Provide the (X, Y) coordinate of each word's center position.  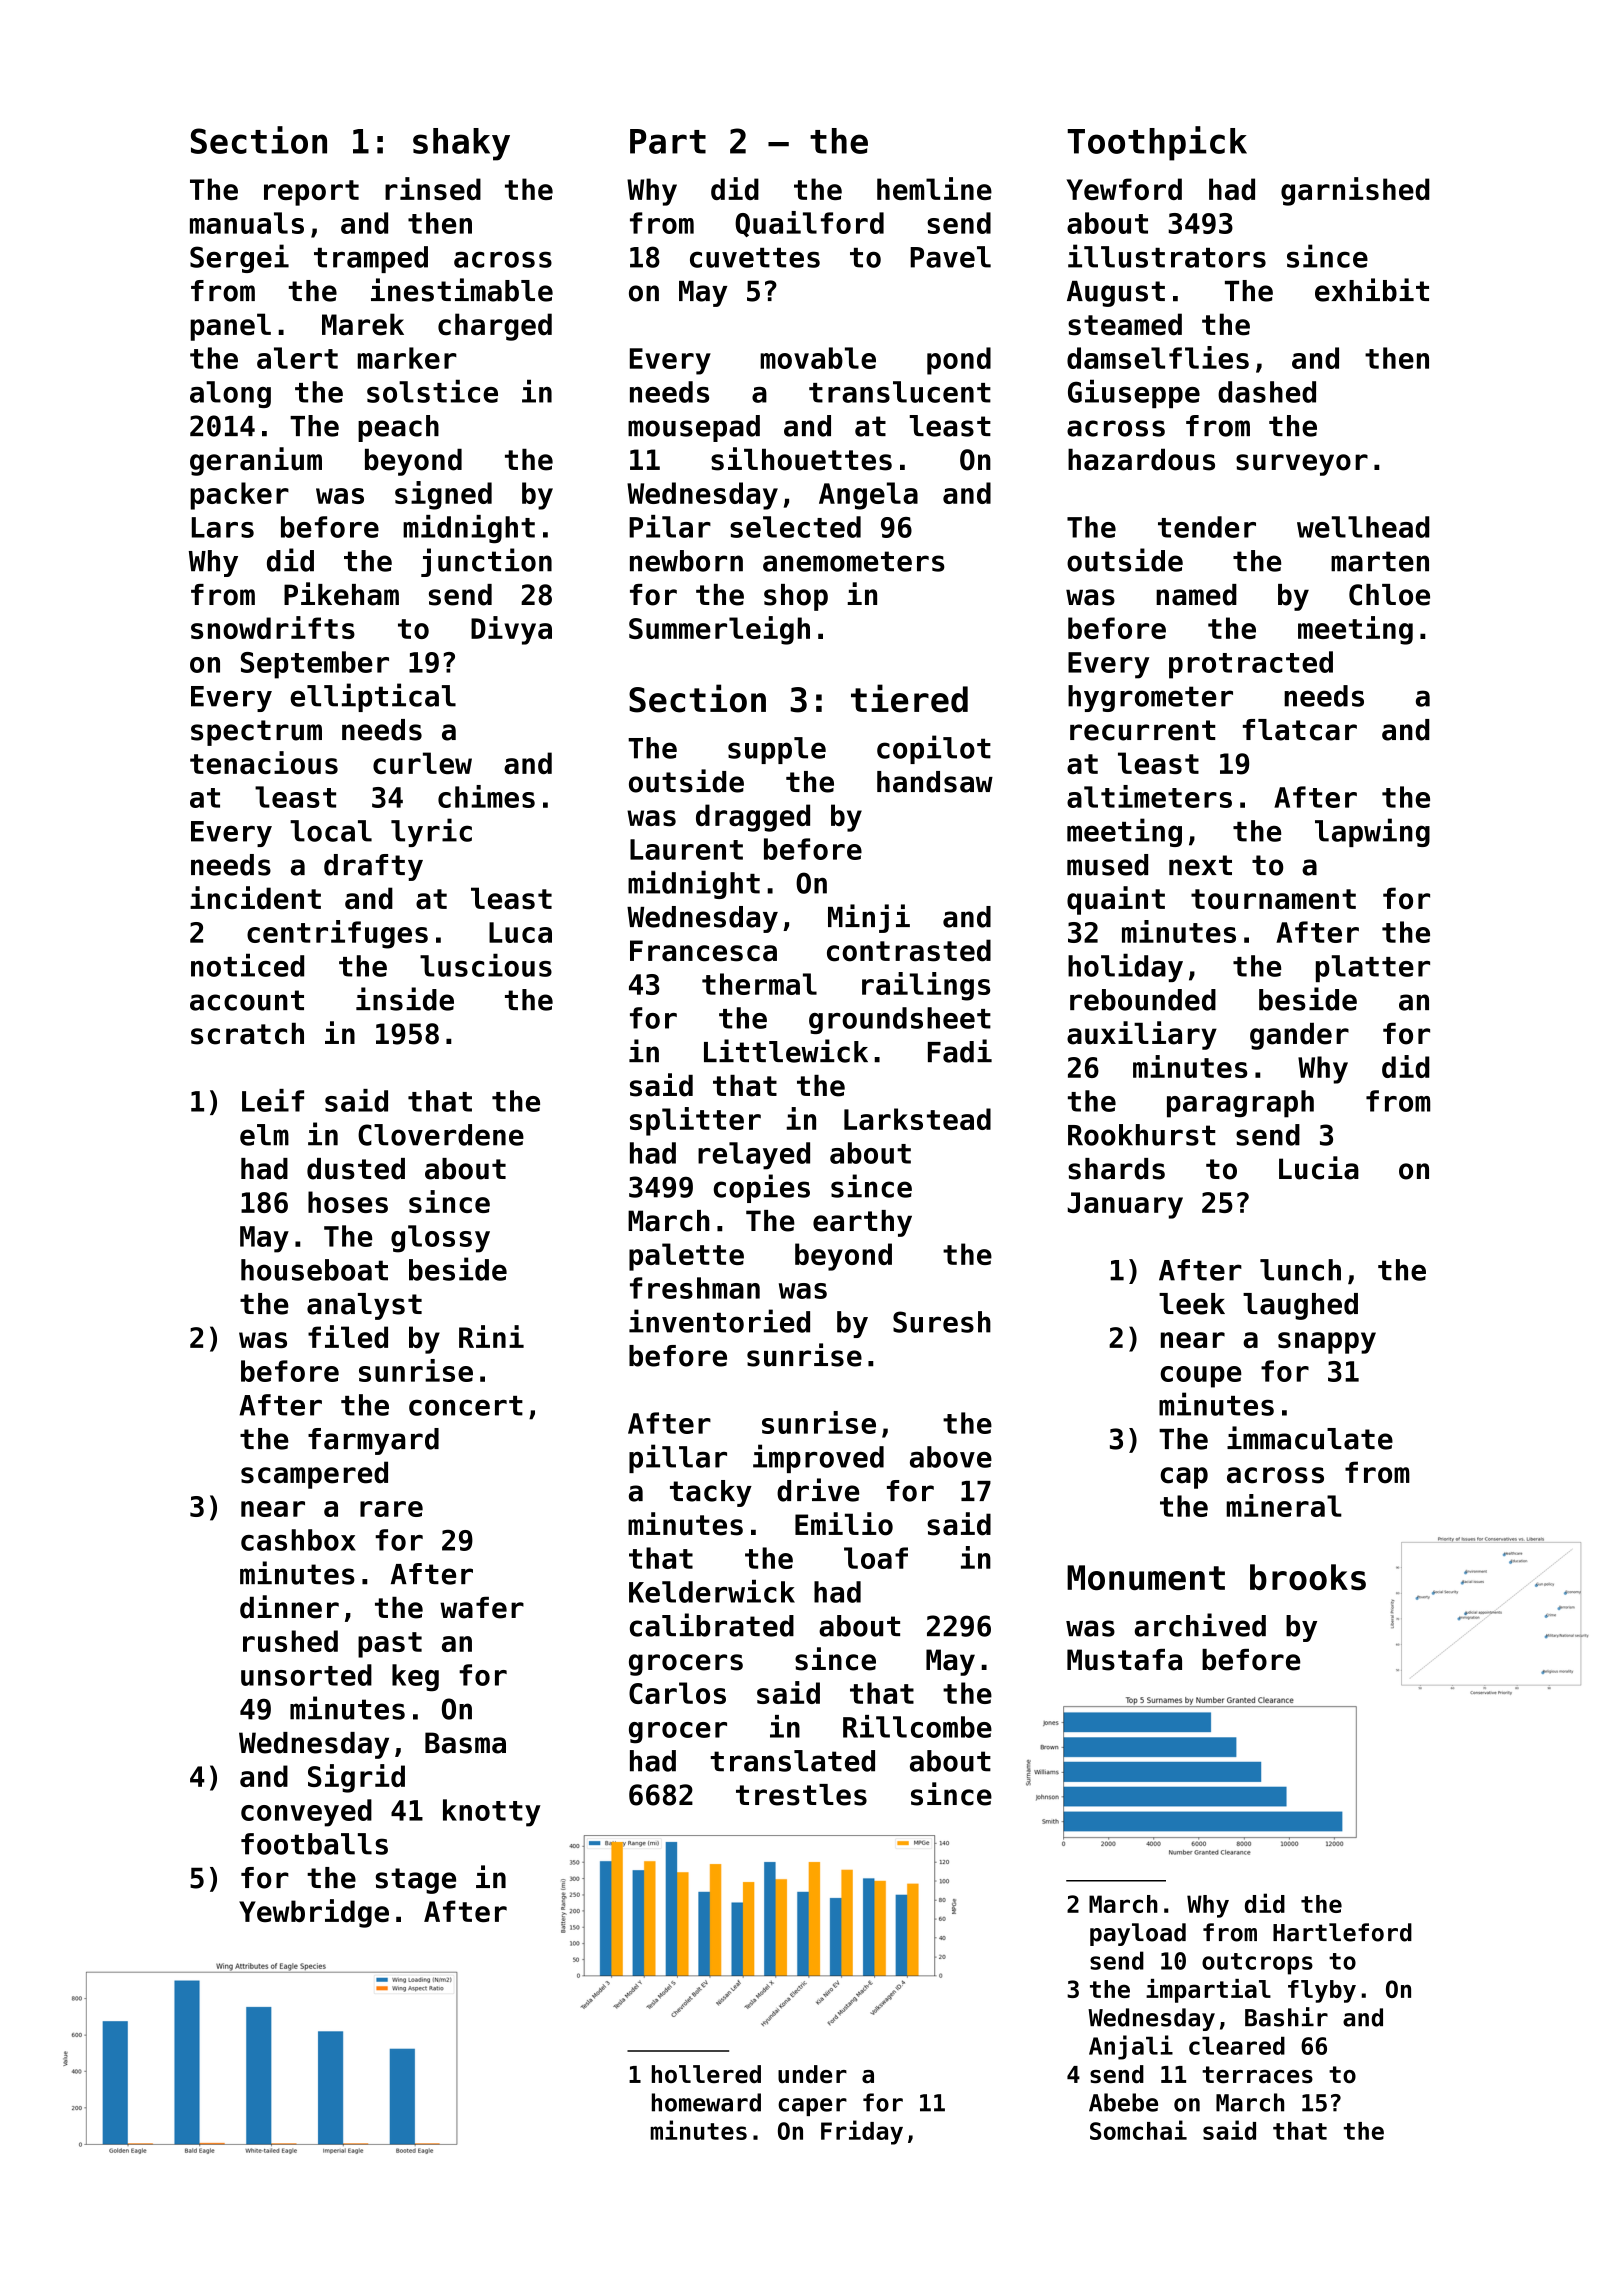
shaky (461, 144)
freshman (695, 1288)
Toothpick (1157, 143)
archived (1200, 1625)
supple (777, 750)
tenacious (264, 762)
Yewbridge (314, 1913)
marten (1380, 561)
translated (793, 1761)
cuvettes (755, 258)
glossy (440, 1239)
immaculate (1310, 1438)
